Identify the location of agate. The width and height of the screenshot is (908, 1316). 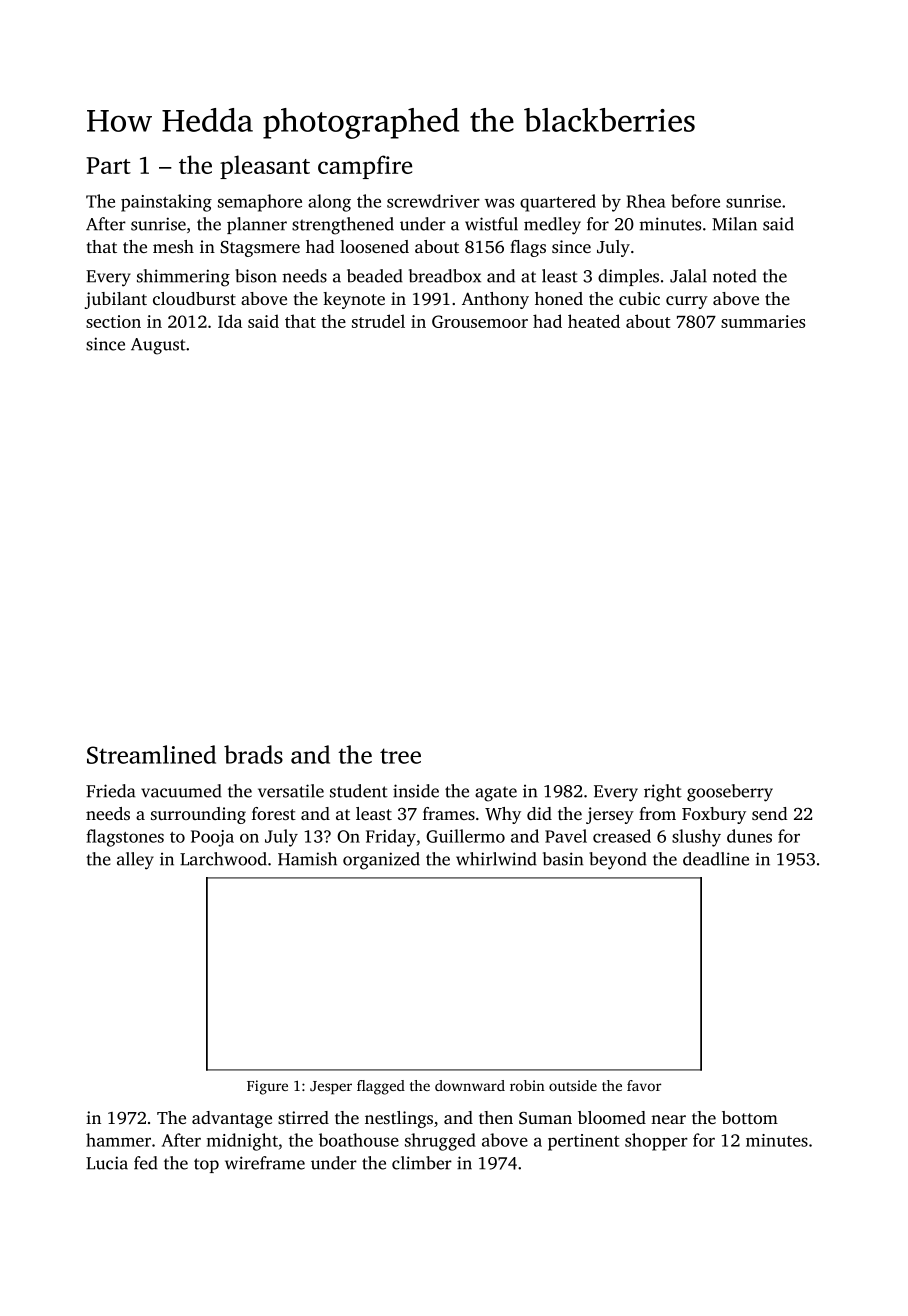
(496, 794).
